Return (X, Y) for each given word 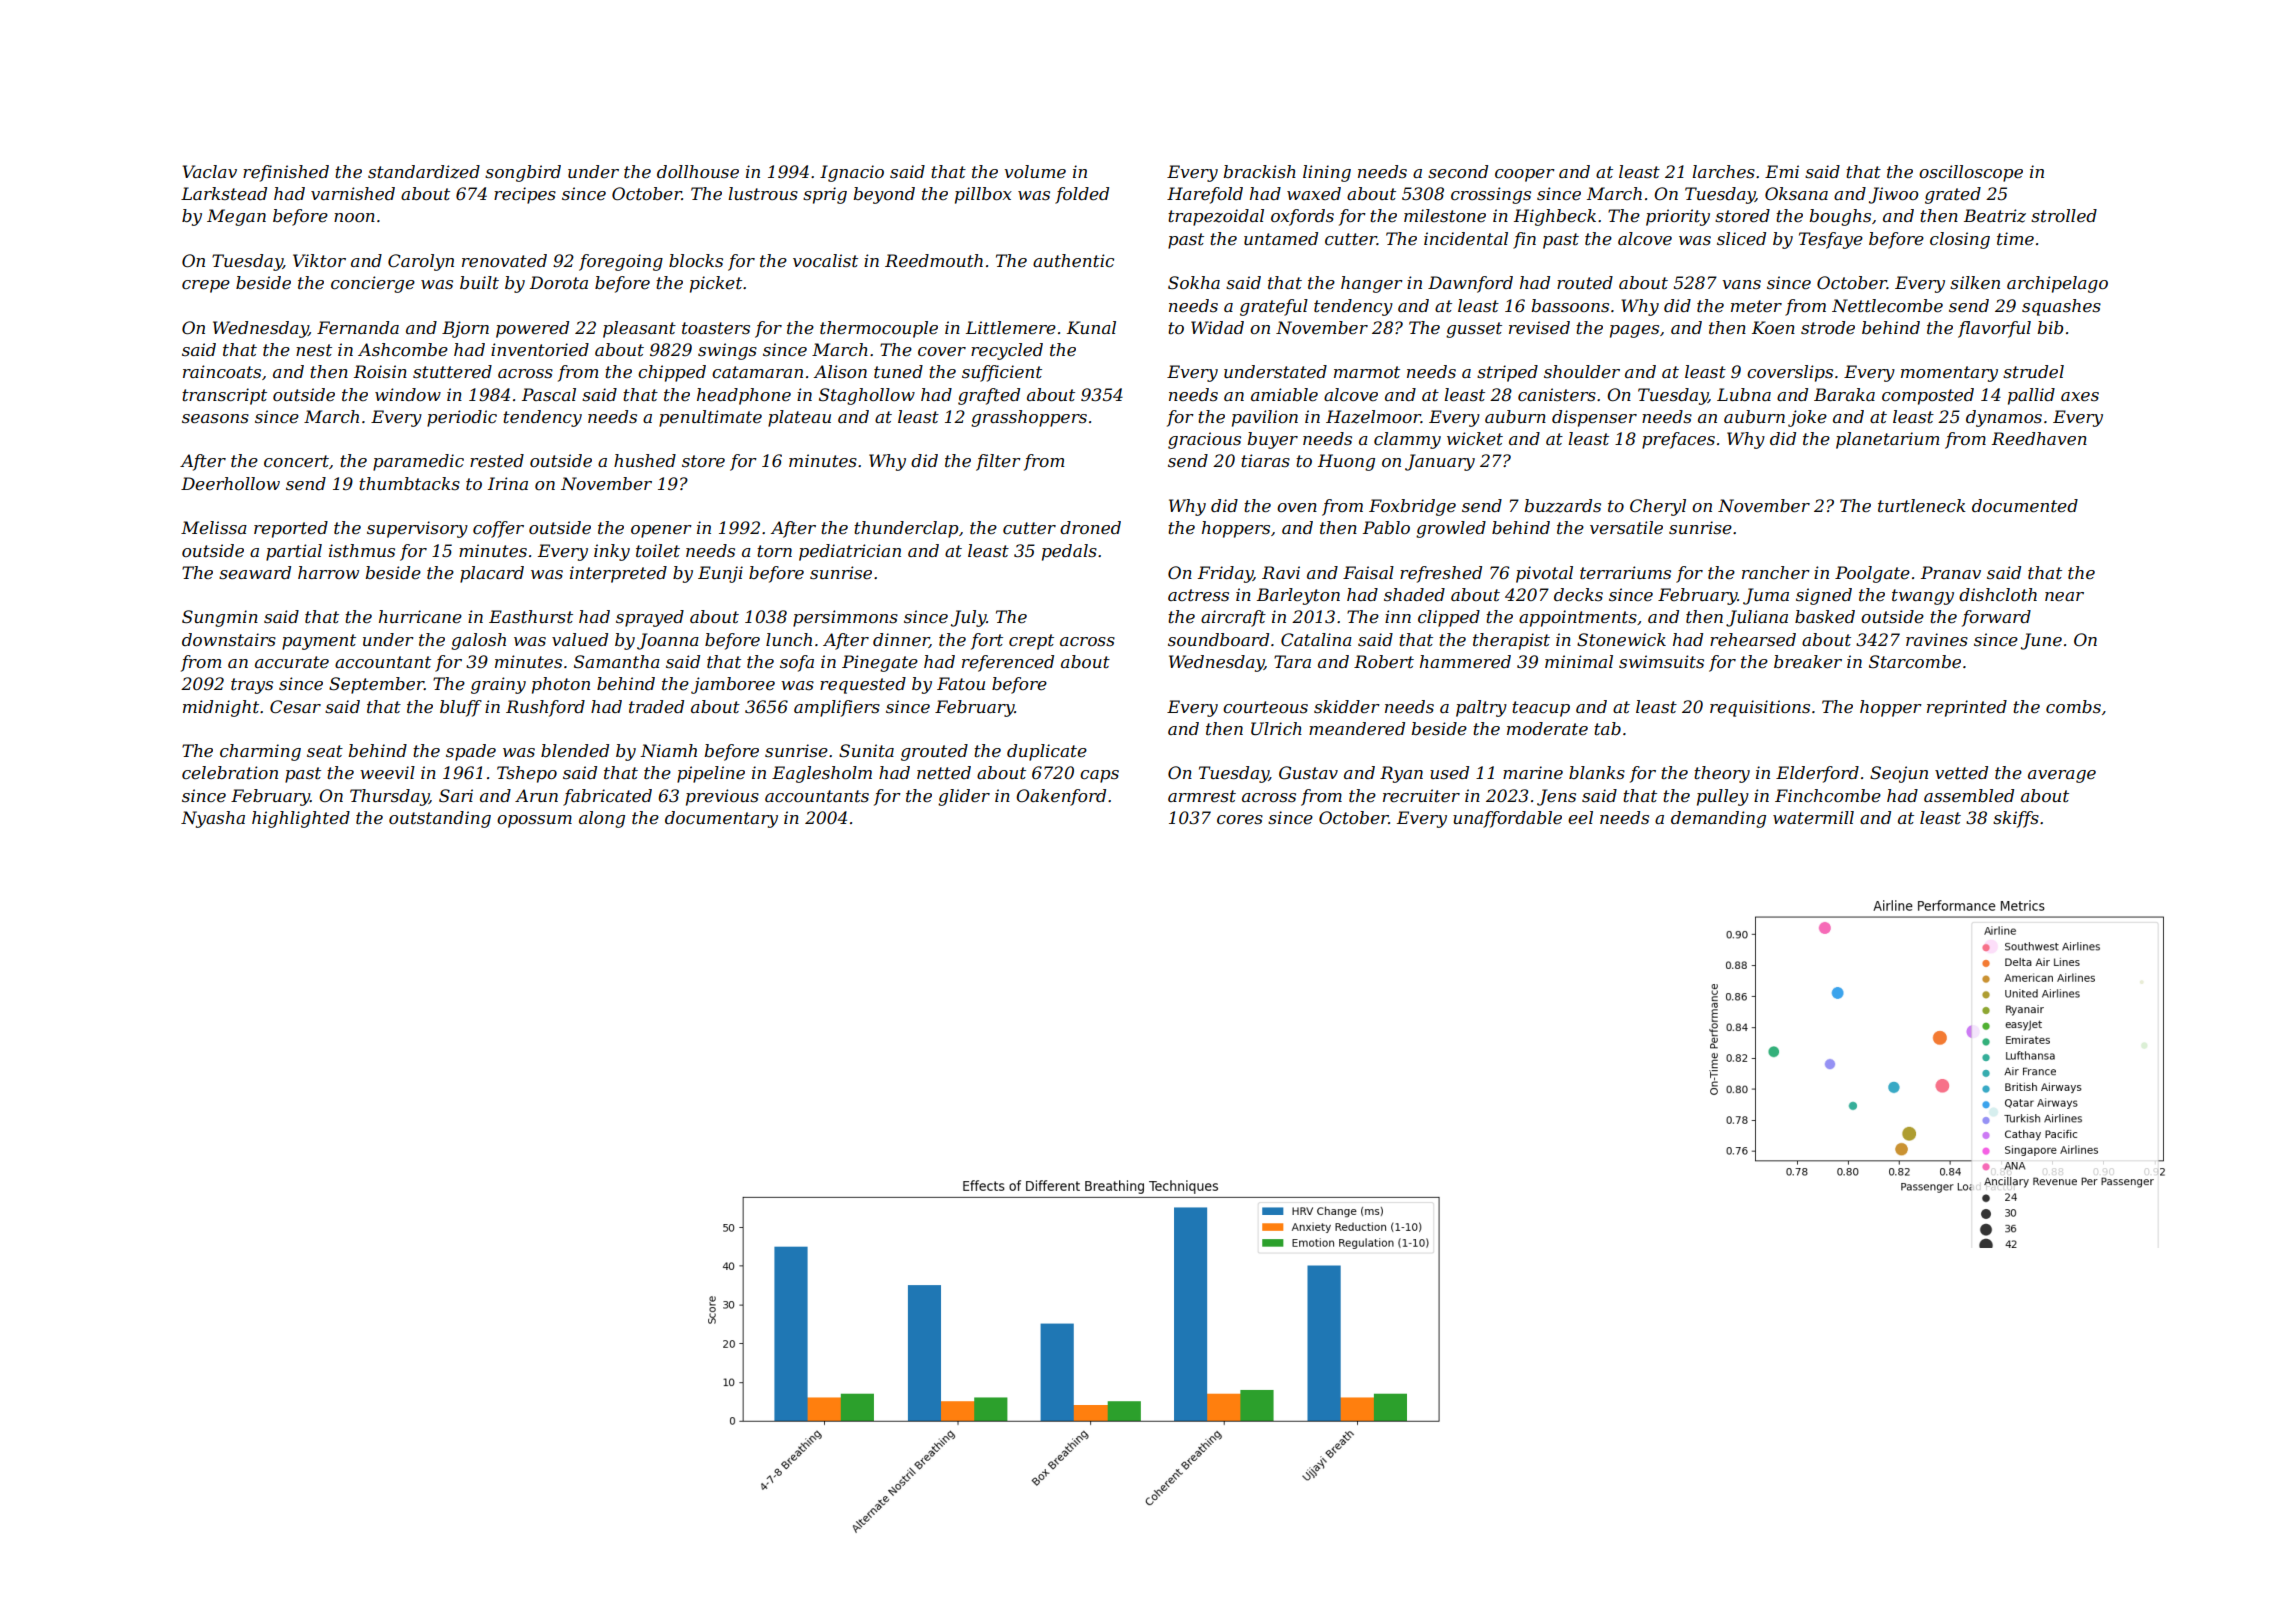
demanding (1718, 819)
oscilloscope (1971, 173)
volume (1035, 171)
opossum (534, 821)
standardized (424, 172)
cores (1240, 819)
